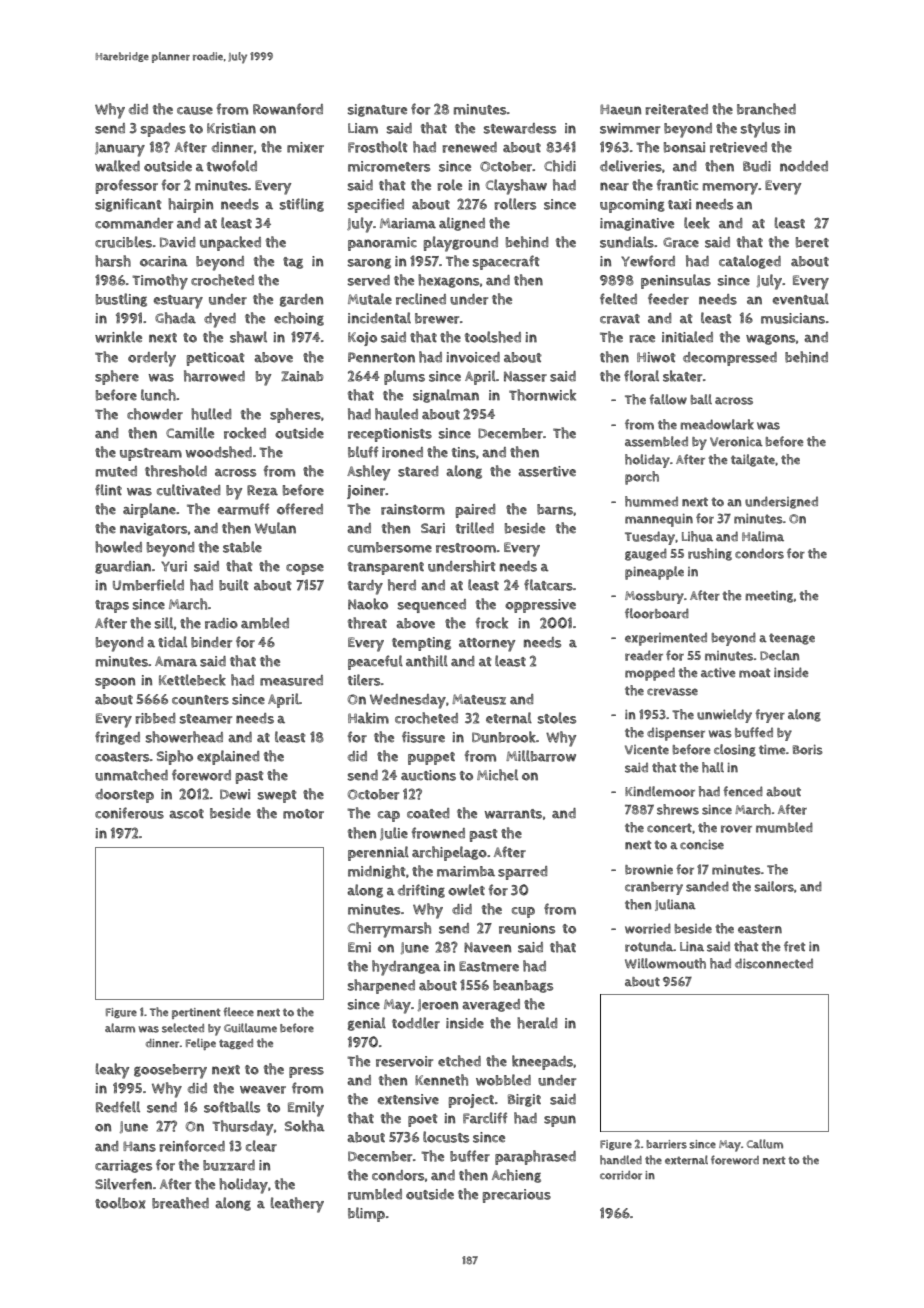 Image resolution: width=924 pixels, height=1308 pixels. I want to click on branched, so click(766, 109).
